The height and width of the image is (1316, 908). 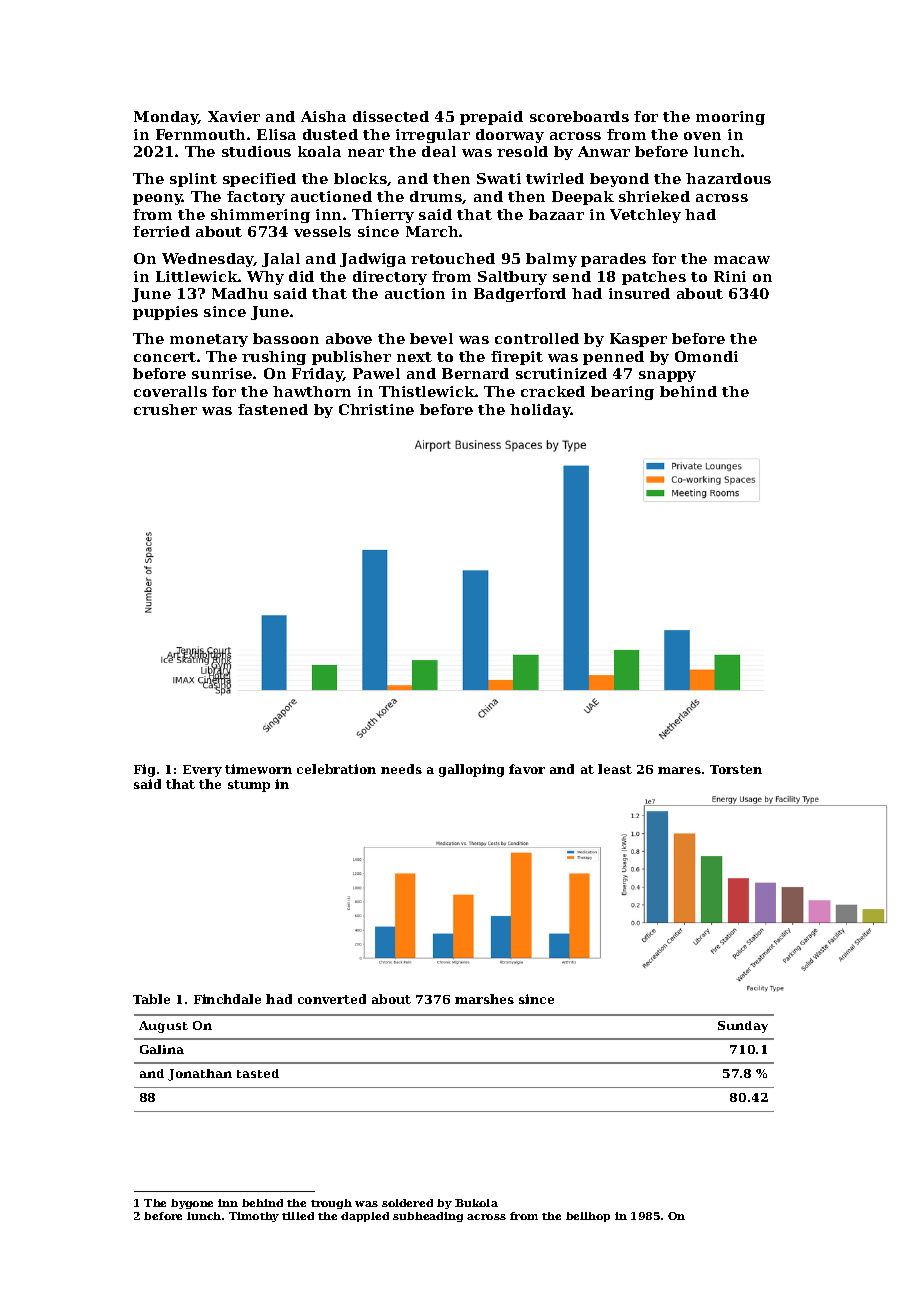 What do you see at coordinates (234, 116) in the image?
I see `Xavier` at bounding box center [234, 116].
